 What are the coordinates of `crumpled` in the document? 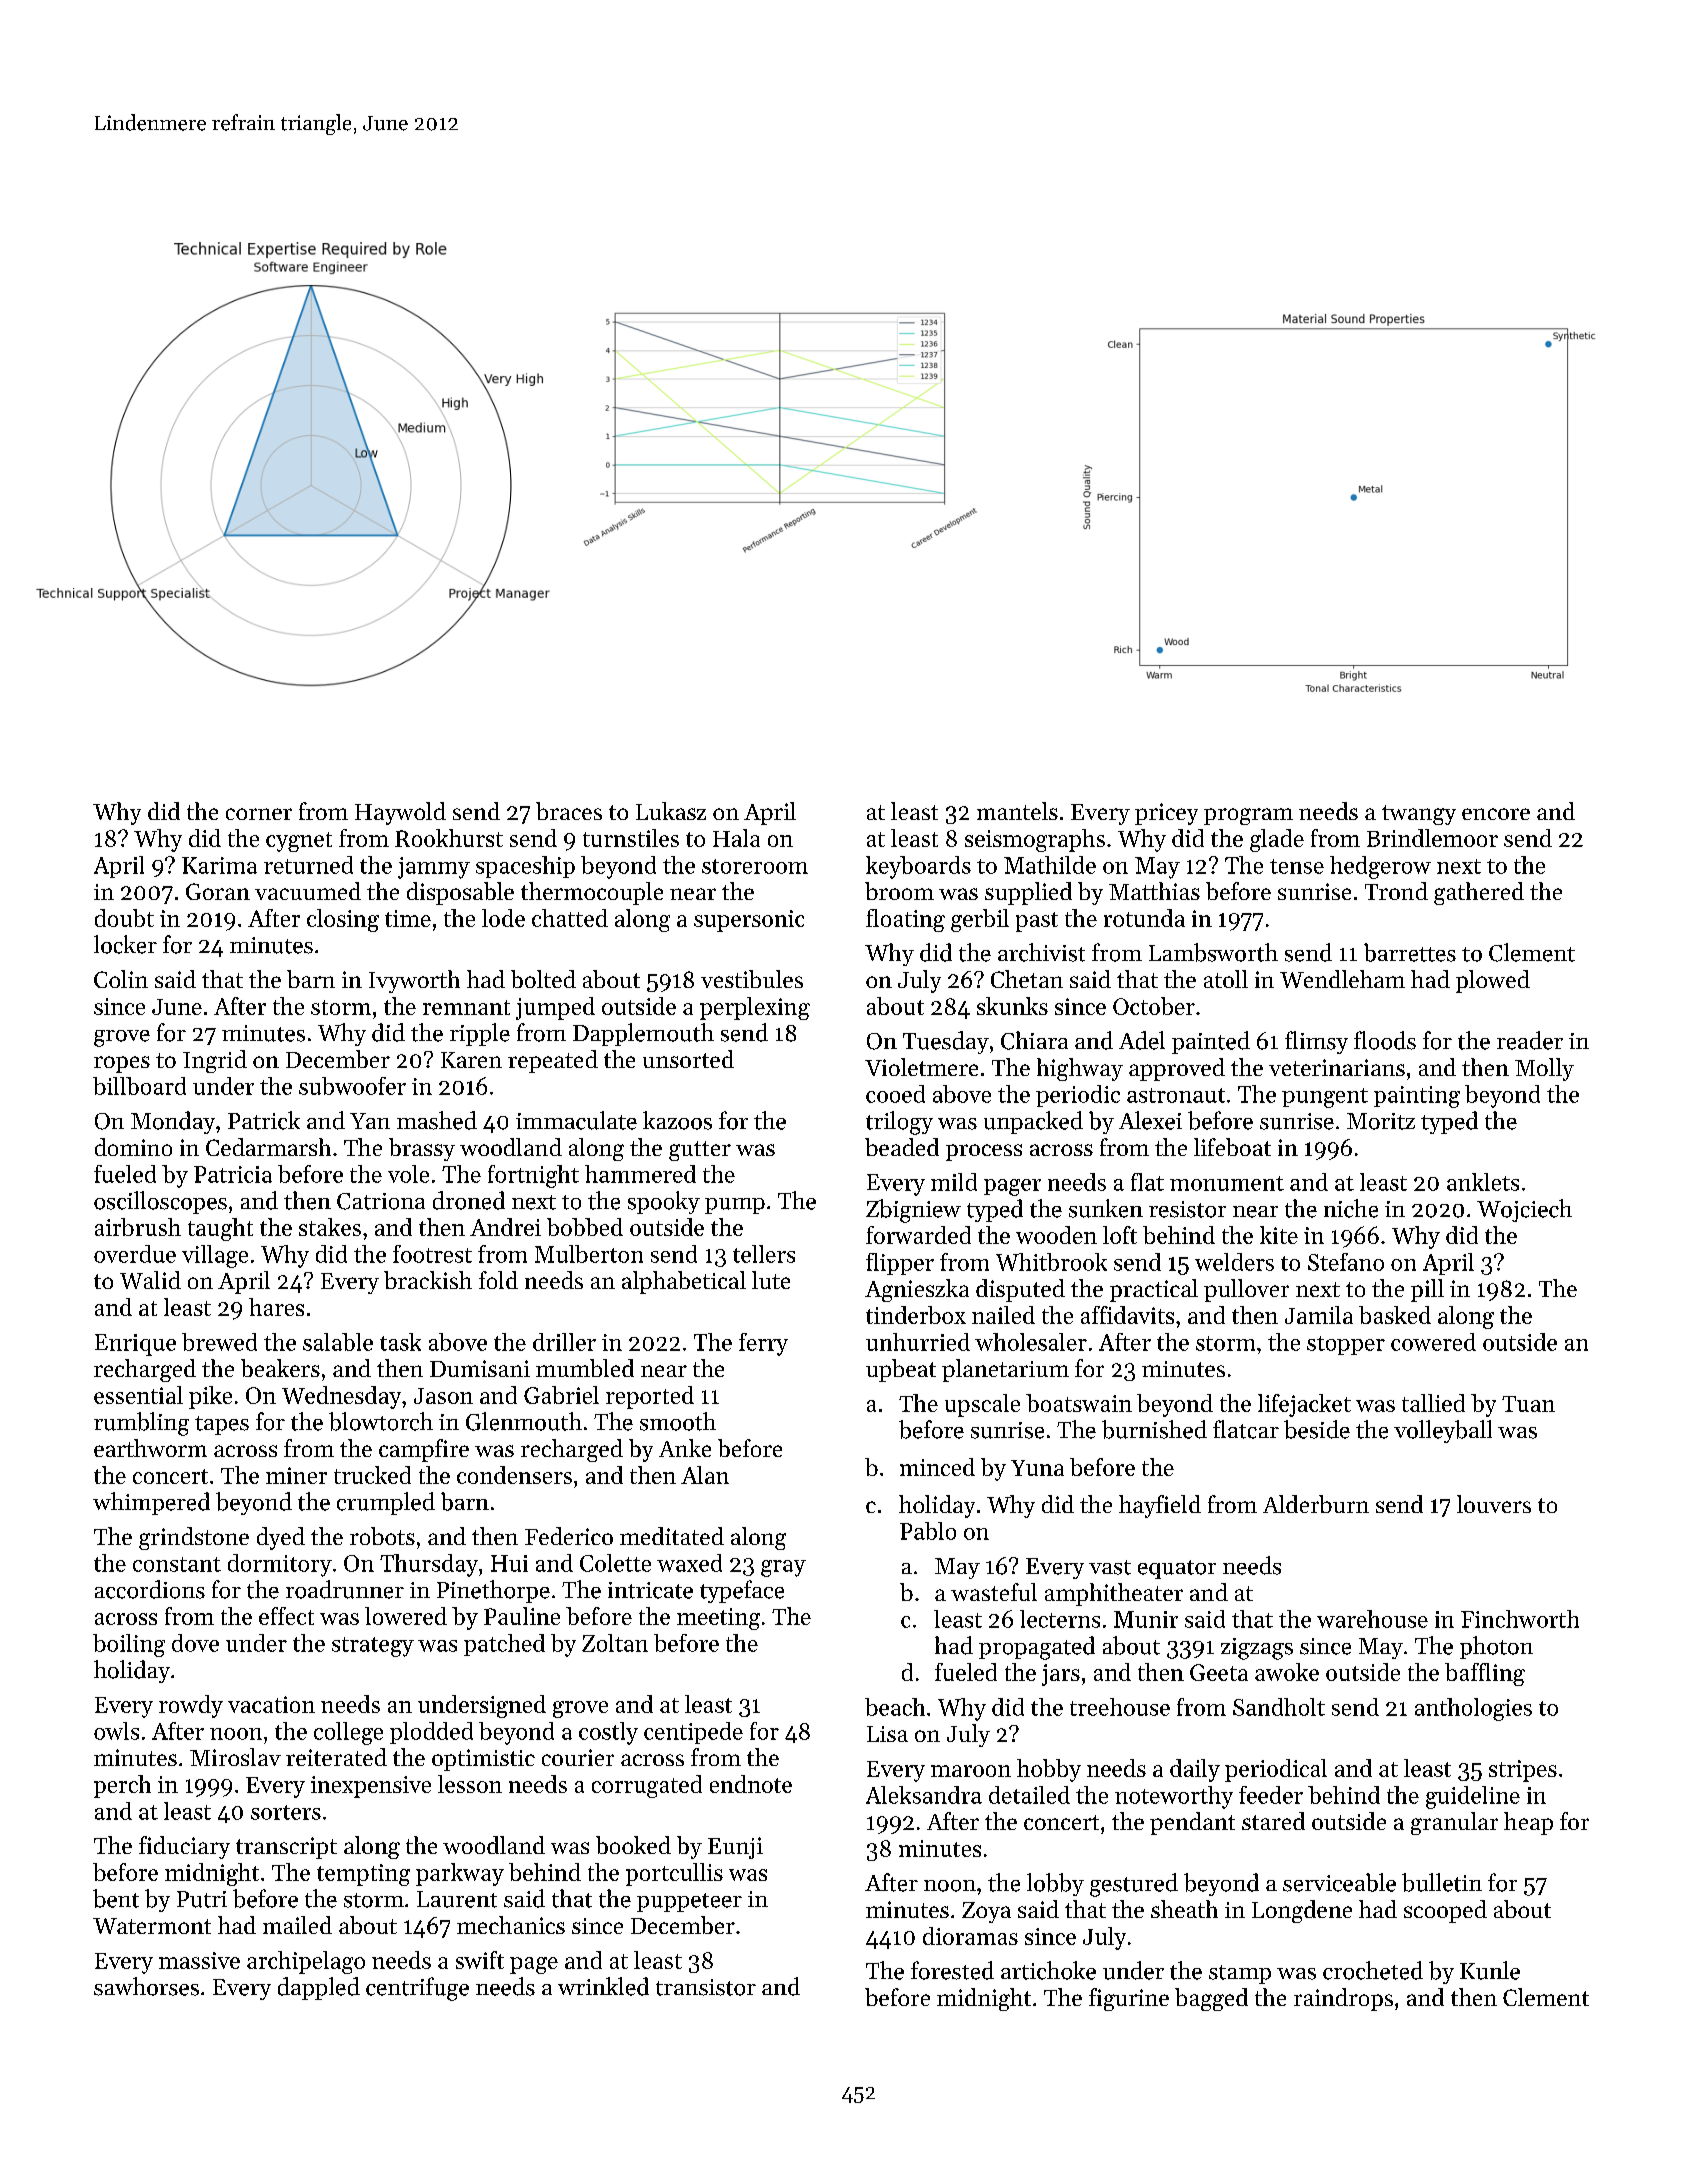 It's located at (386, 1503).
